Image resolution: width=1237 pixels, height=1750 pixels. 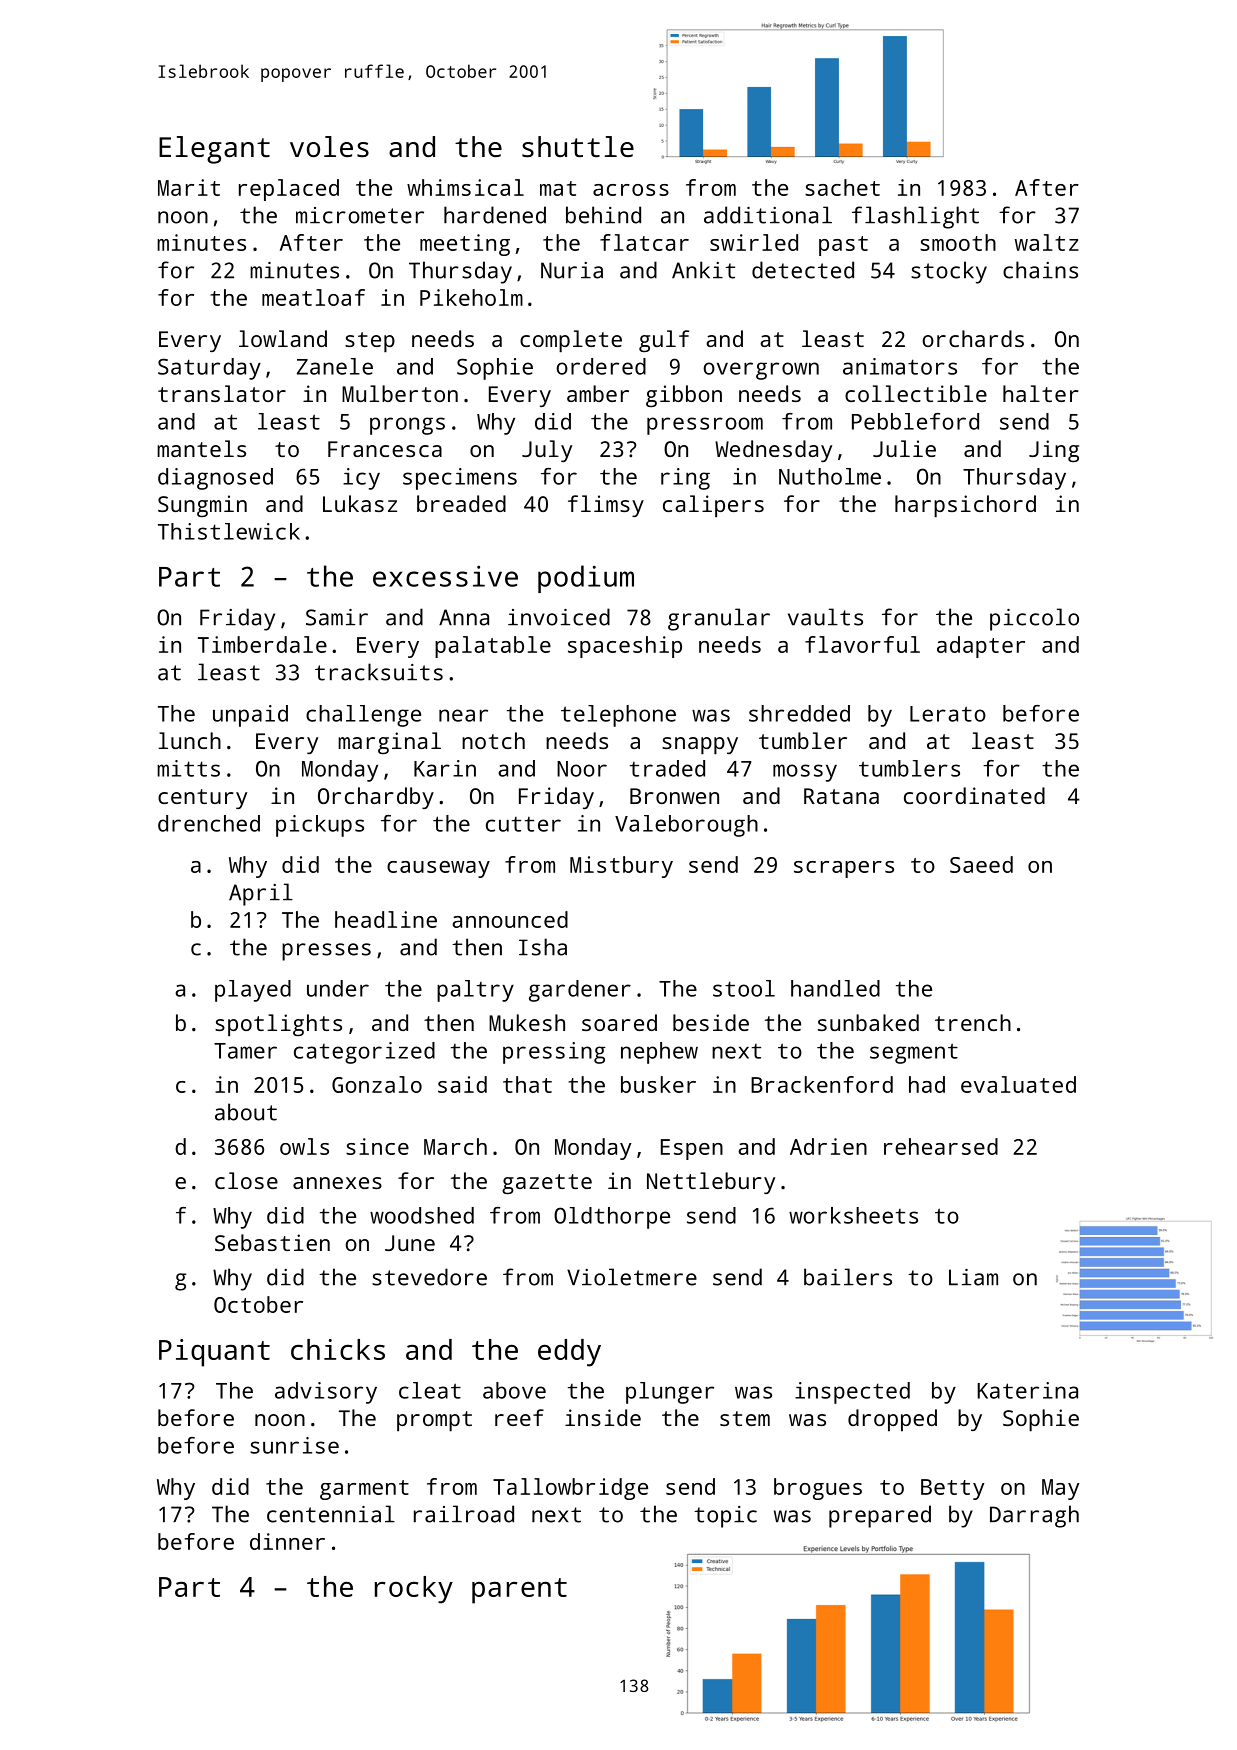 What do you see at coordinates (578, 147) in the screenshot?
I see `shuttle` at bounding box center [578, 147].
